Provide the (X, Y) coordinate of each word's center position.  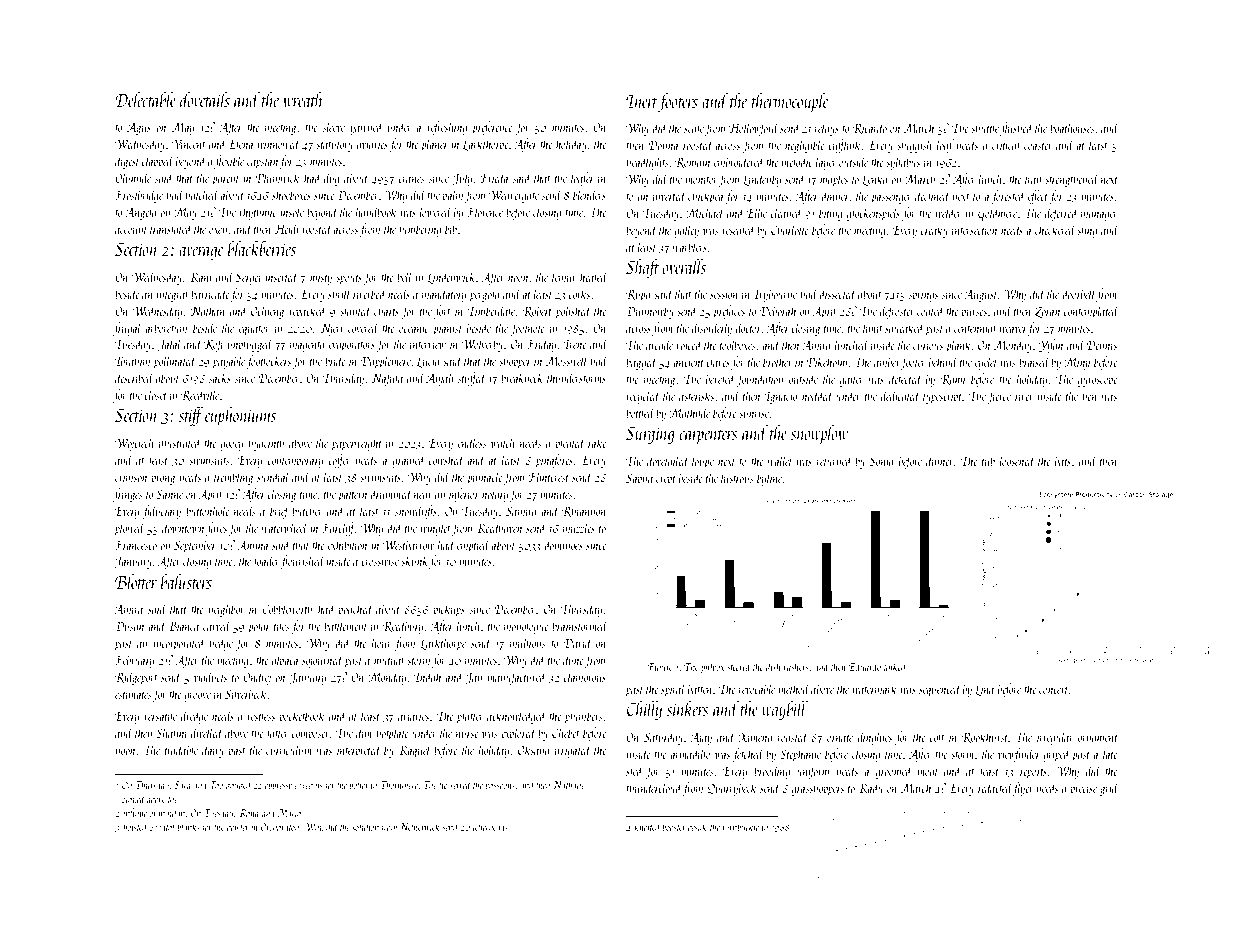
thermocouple (790, 102)
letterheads (490, 826)
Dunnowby (650, 312)
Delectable (145, 99)
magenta (307, 347)
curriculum (289, 749)
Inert (642, 101)
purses (974, 314)
